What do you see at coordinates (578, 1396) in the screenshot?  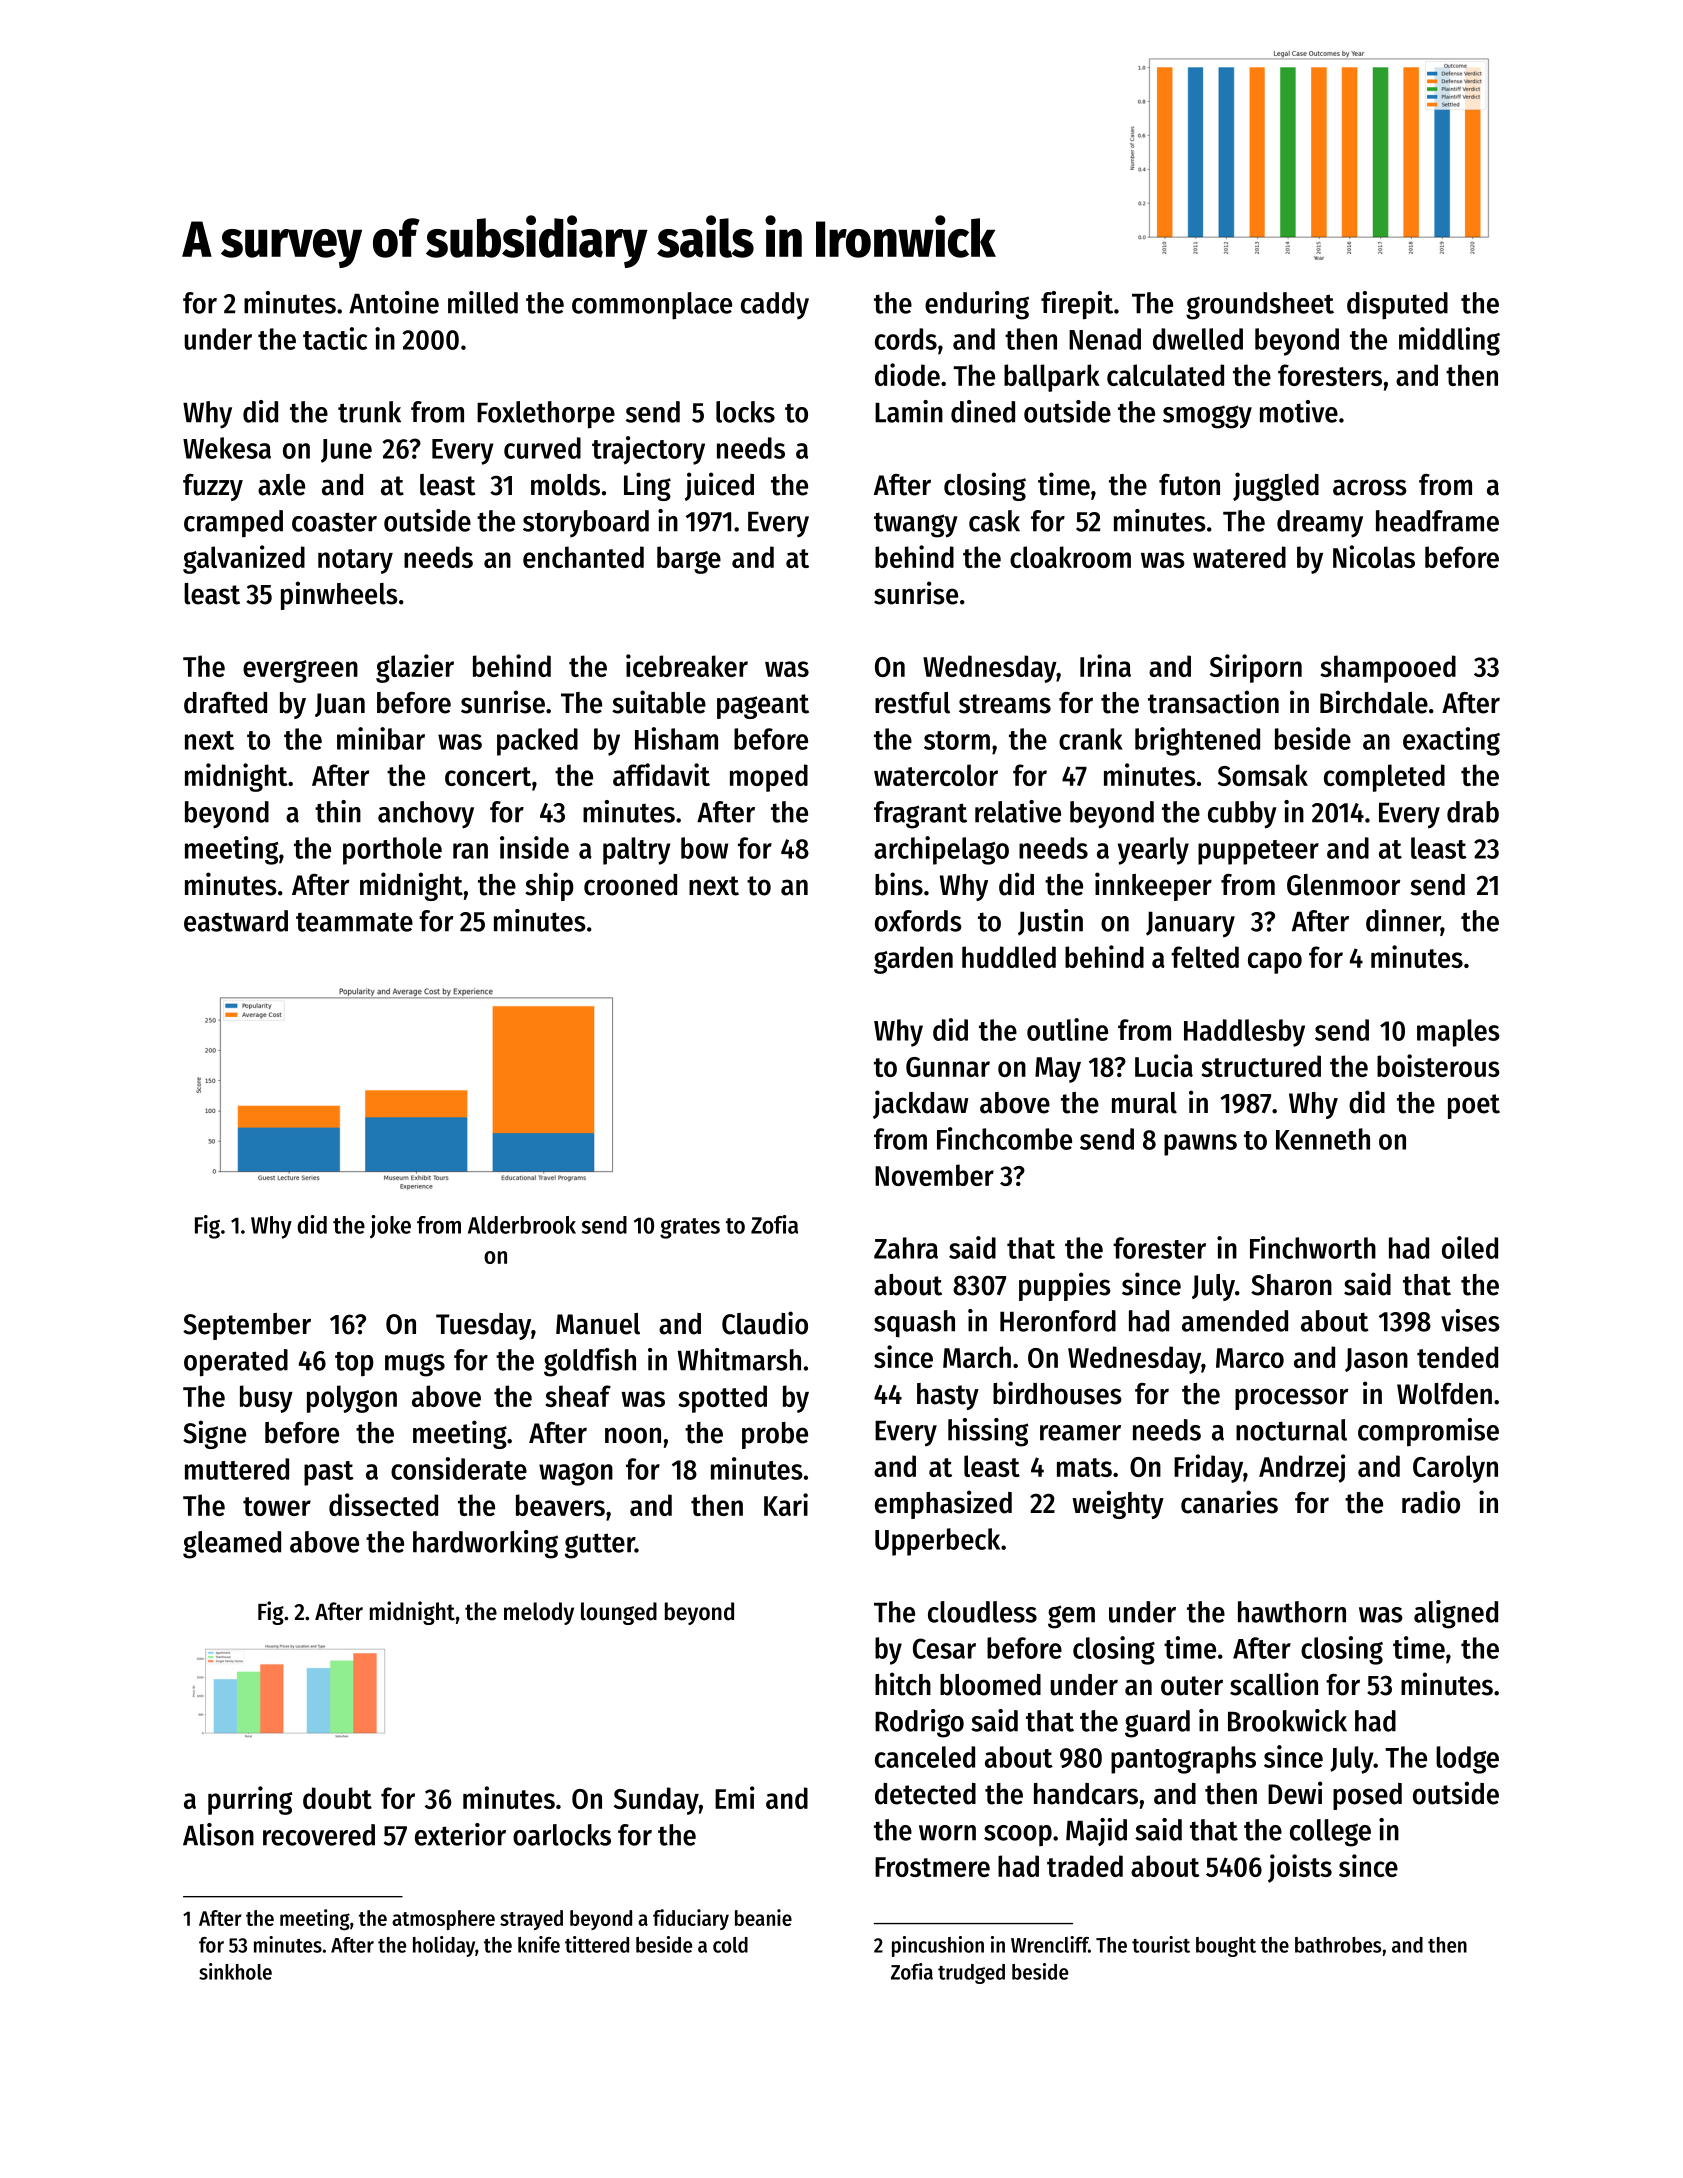 I see `sheaf` at bounding box center [578, 1396].
